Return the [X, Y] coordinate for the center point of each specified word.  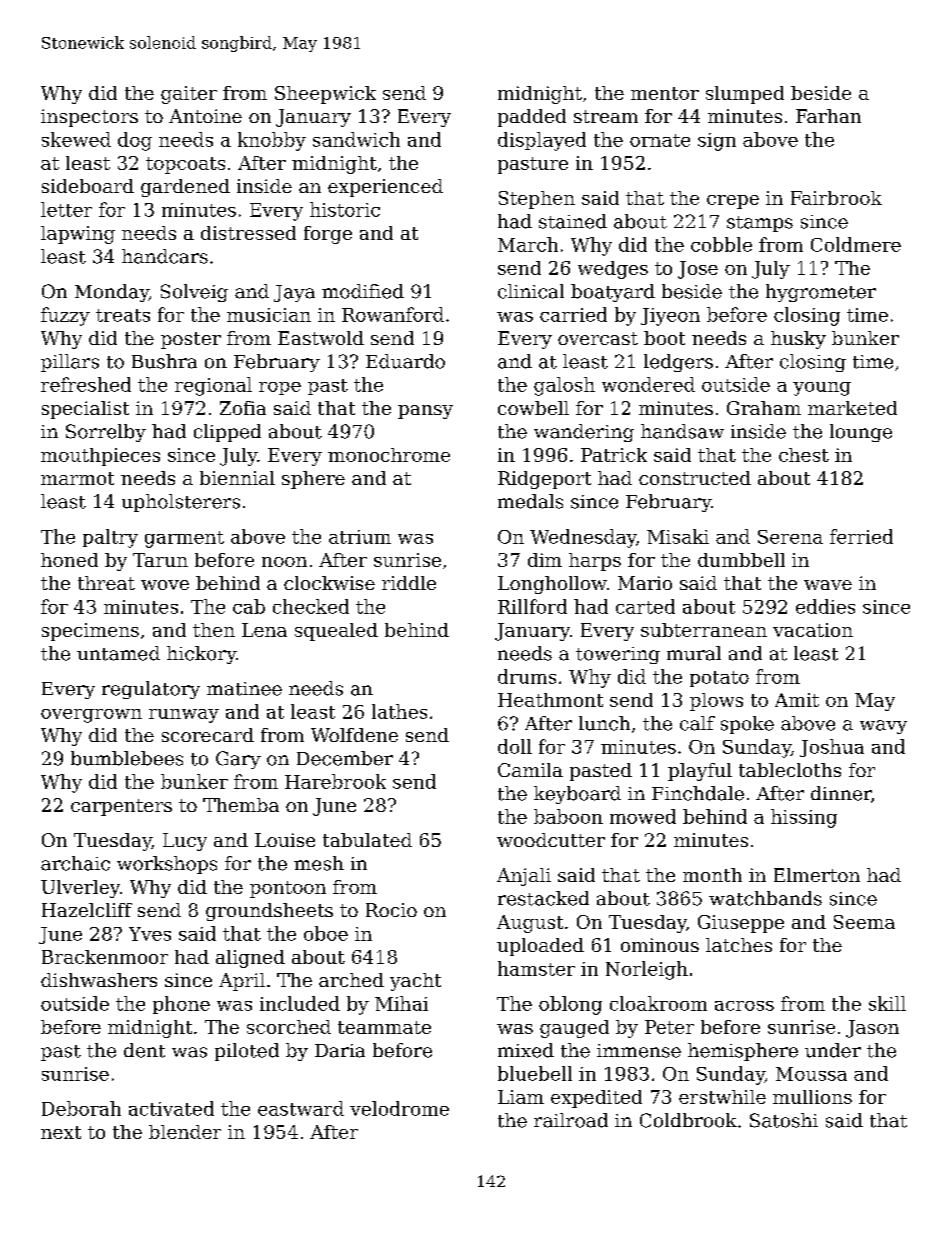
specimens [90, 632]
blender [185, 1132]
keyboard [577, 795]
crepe [733, 202]
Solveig [194, 293]
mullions [812, 1097]
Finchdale [698, 793]
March [528, 244]
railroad [571, 1120]
